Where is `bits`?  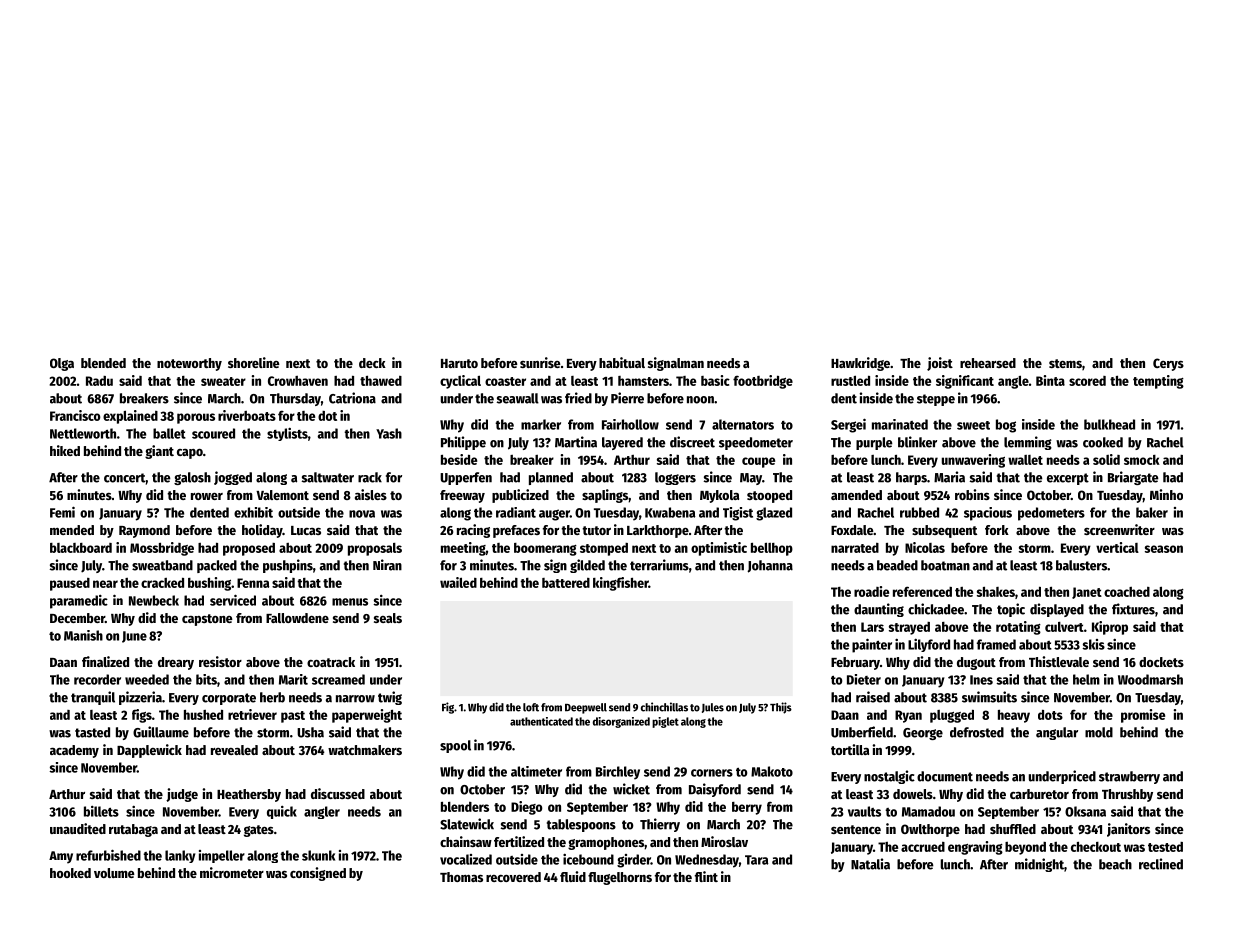
bits is located at coordinates (206, 679).
